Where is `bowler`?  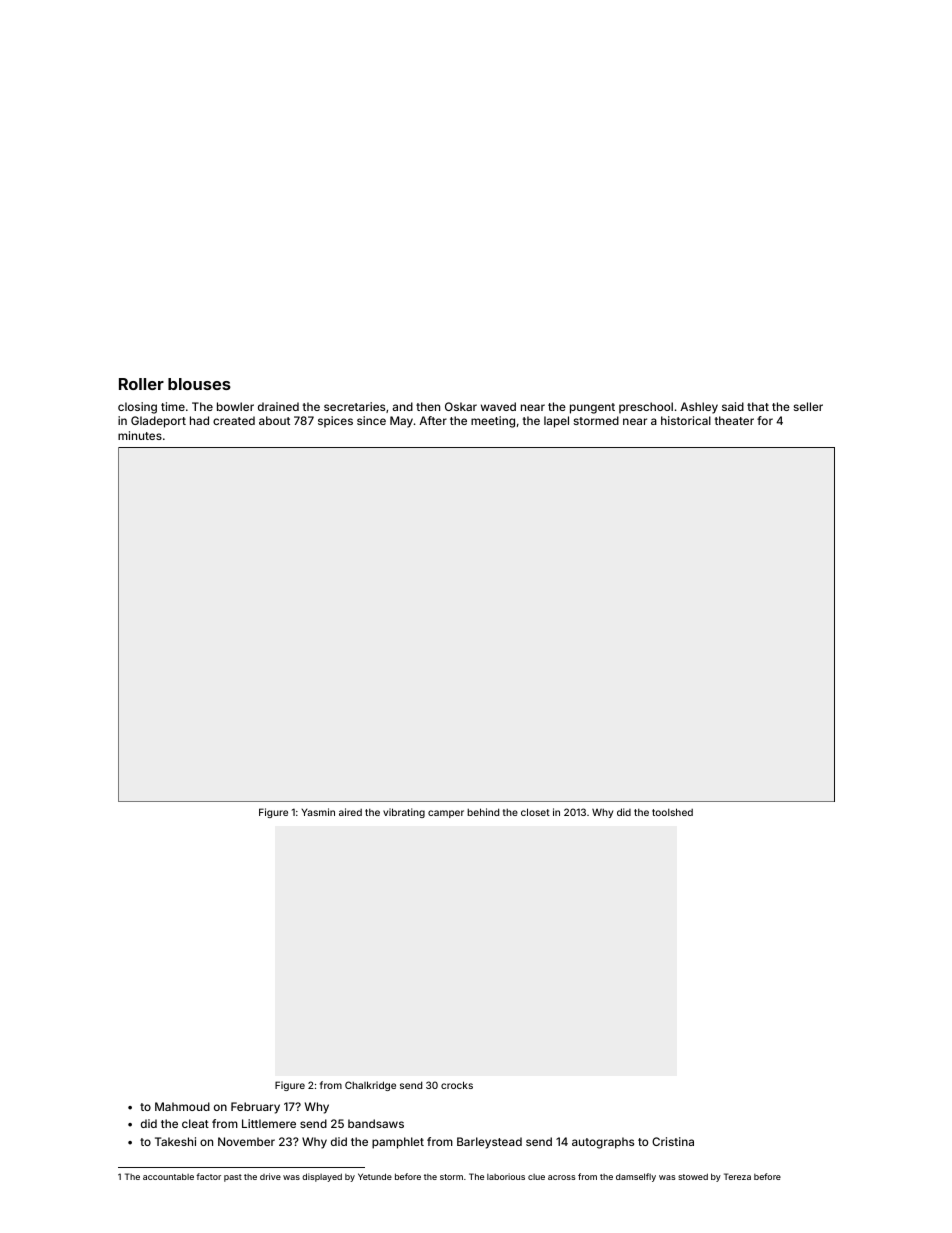
bowler is located at coordinates (235, 406).
